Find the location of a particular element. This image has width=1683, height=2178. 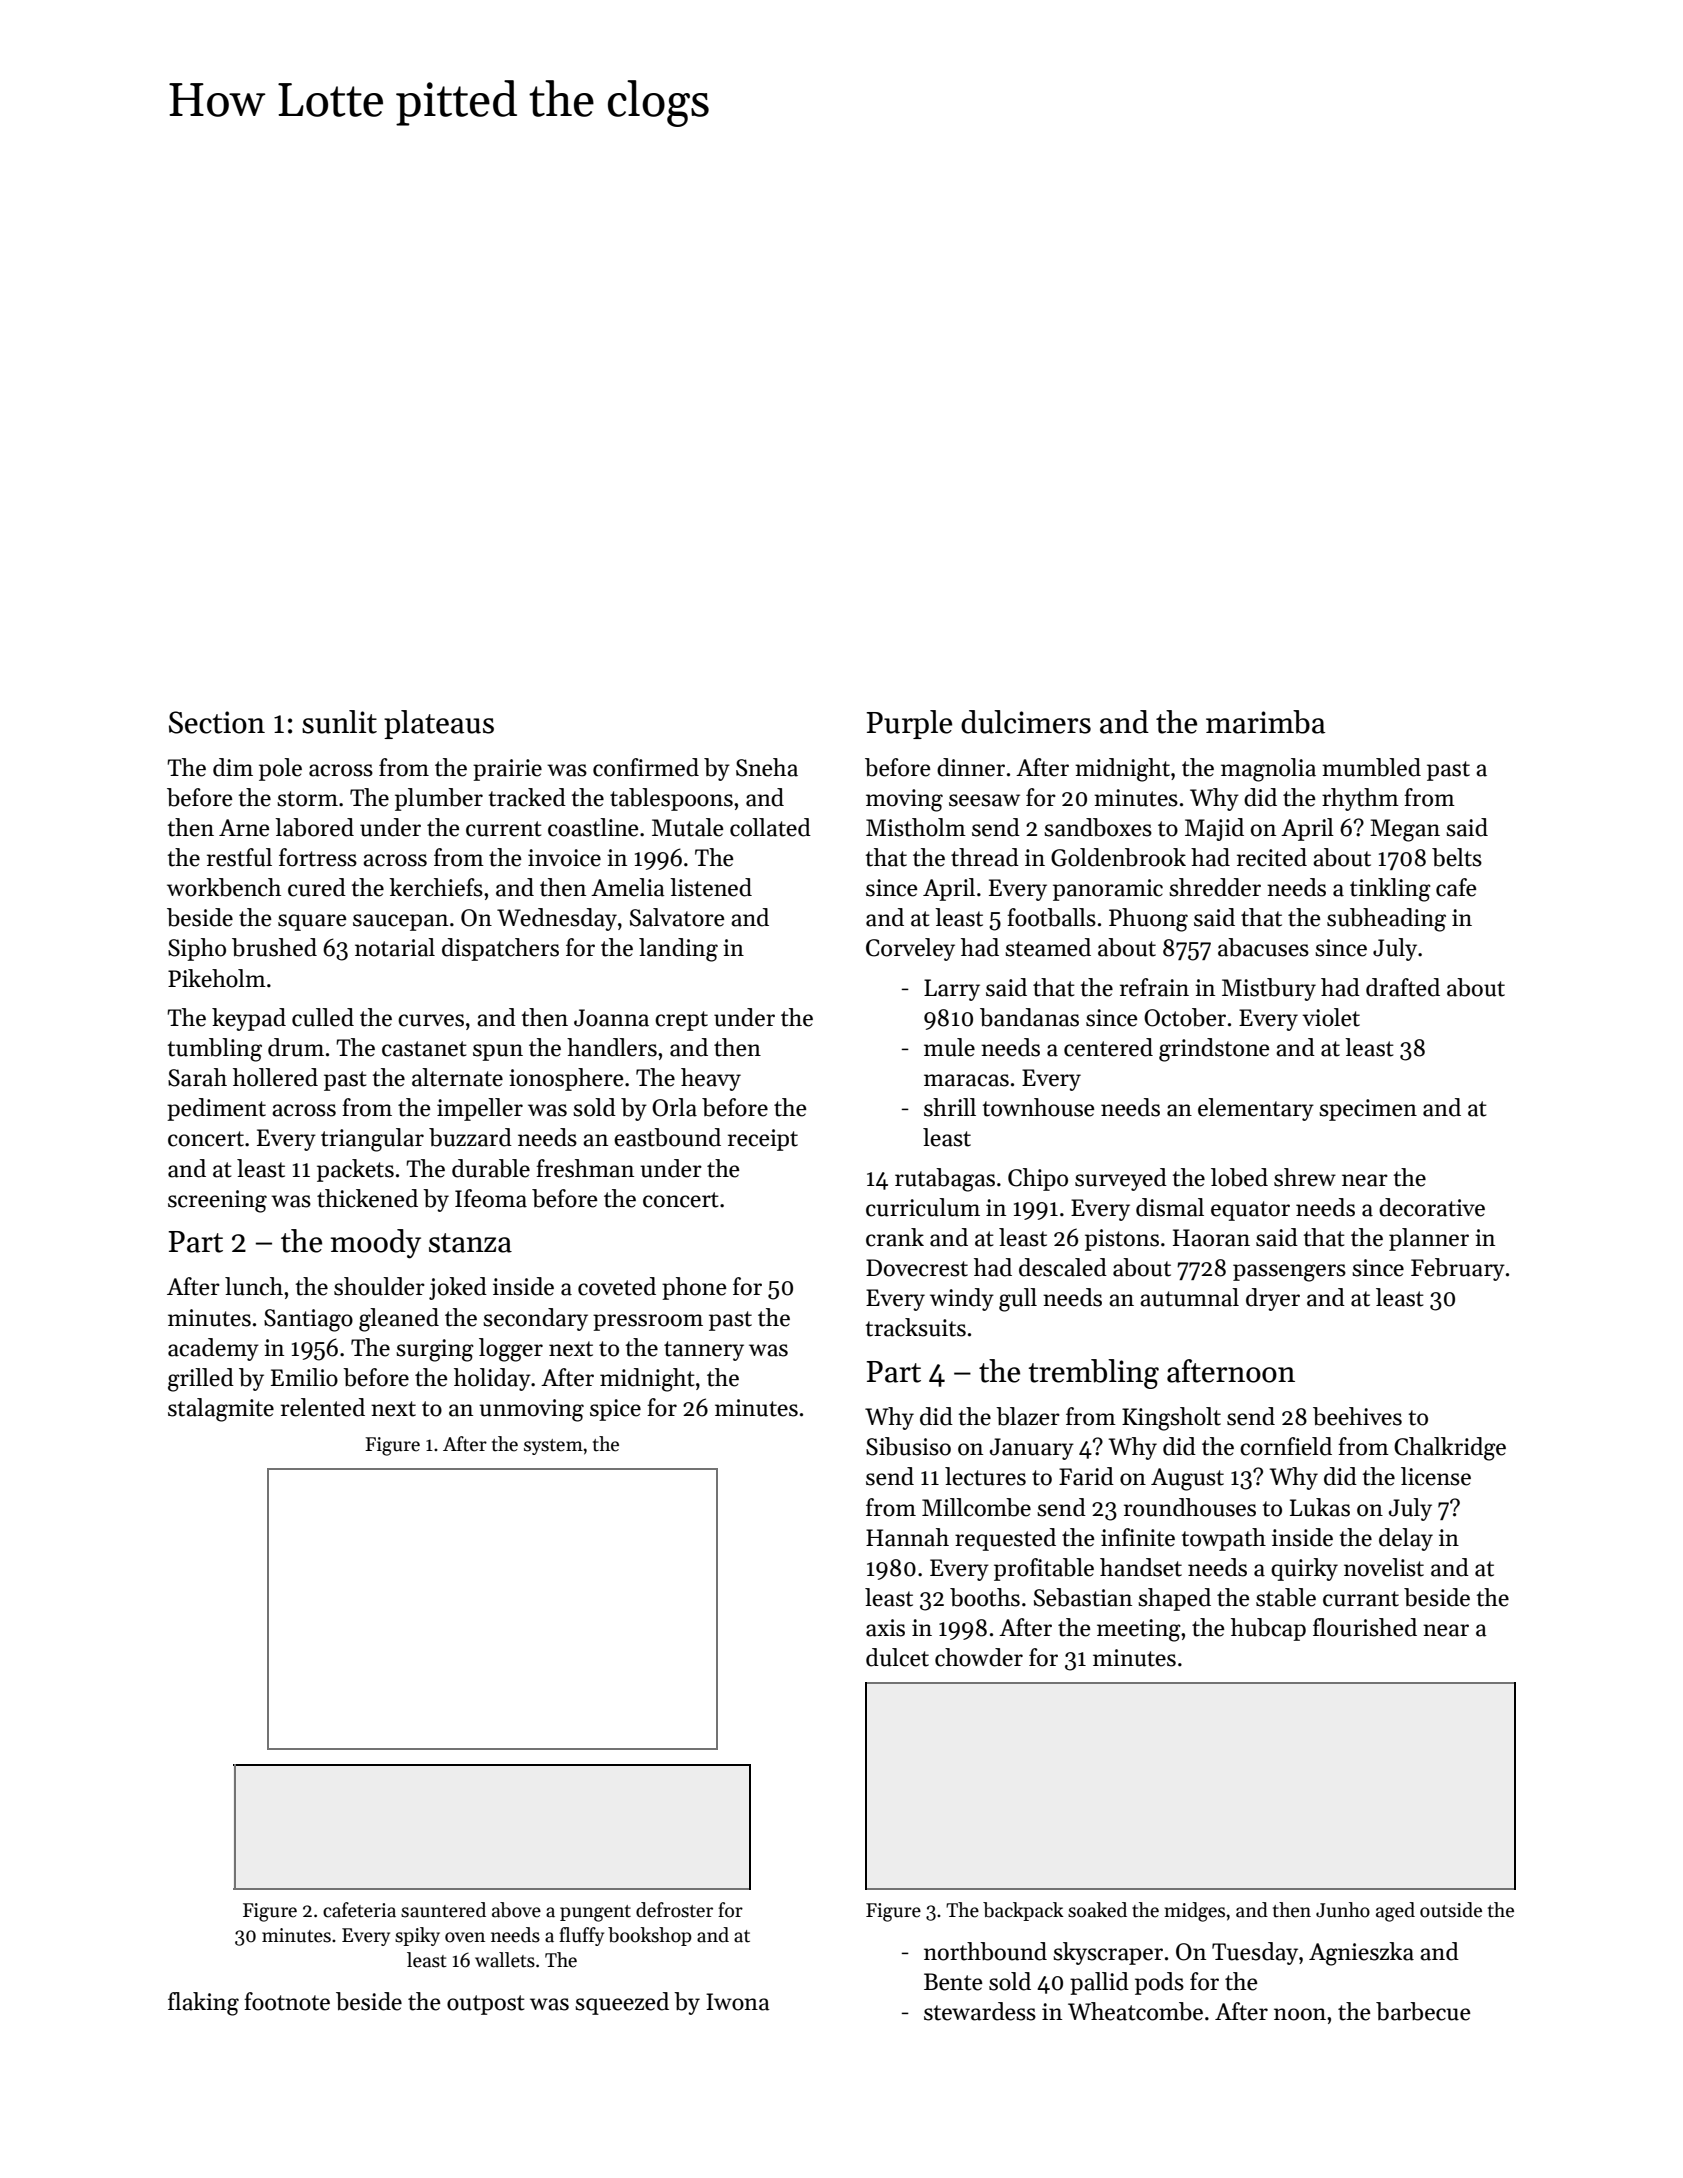

decorative is located at coordinates (1432, 1207).
